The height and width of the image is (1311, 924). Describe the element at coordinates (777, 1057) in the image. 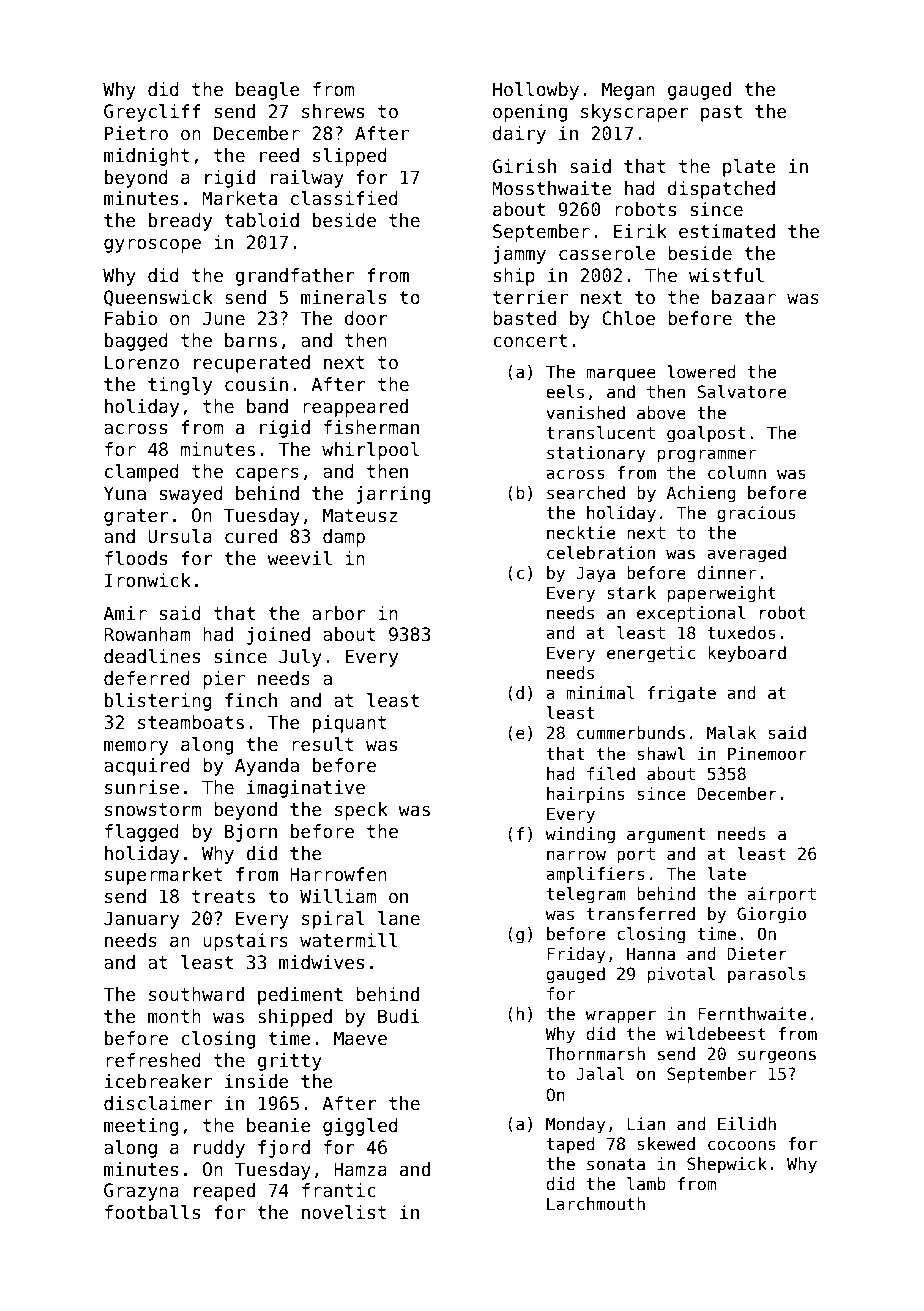

I see `surgeons` at that location.
